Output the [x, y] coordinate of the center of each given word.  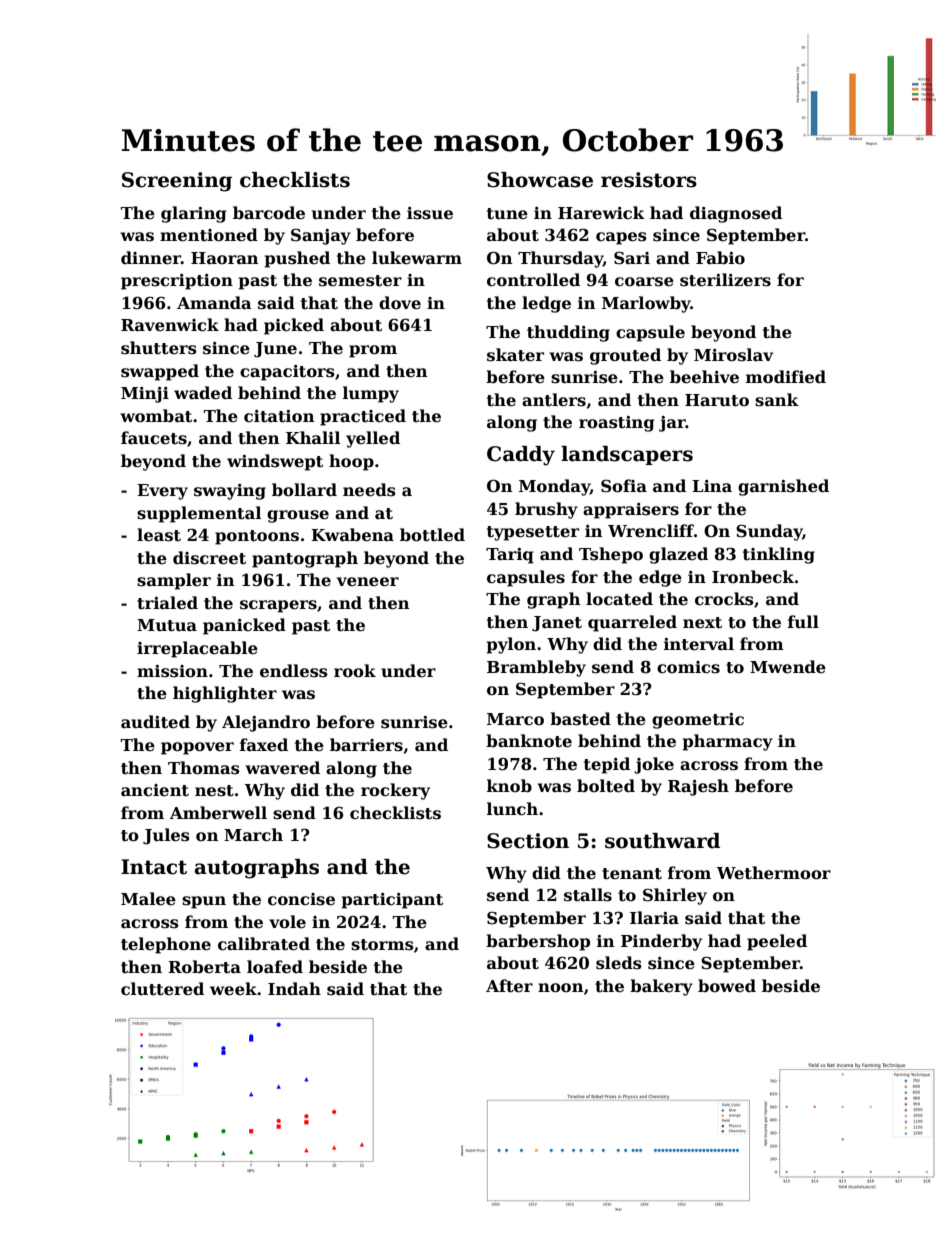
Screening [177, 182]
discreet [209, 558]
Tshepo [611, 555]
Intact [154, 867]
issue [430, 213]
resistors [649, 180]
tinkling [779, 555]
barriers [366, 745]
